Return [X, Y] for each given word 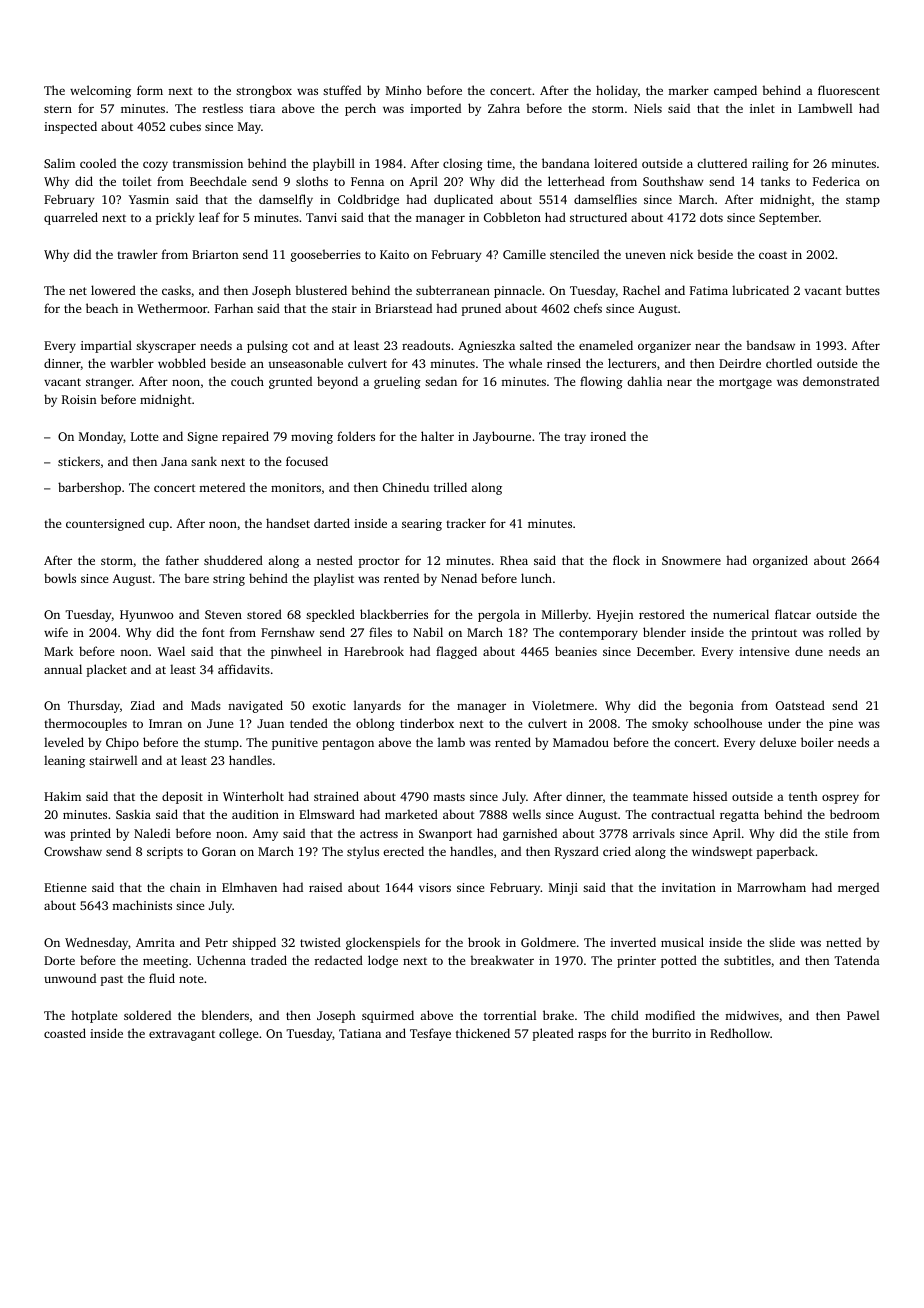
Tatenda [857, 960]
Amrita [155, 942]
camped [735, 91]
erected [403, 851]
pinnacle [517, 291]
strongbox [264, 91]
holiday [617, 91]
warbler [132, 363]
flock [626, 560]
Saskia [133, 814]
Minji [563, 889]
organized [780, 561]
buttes [863, 290]
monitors [296, 487]
